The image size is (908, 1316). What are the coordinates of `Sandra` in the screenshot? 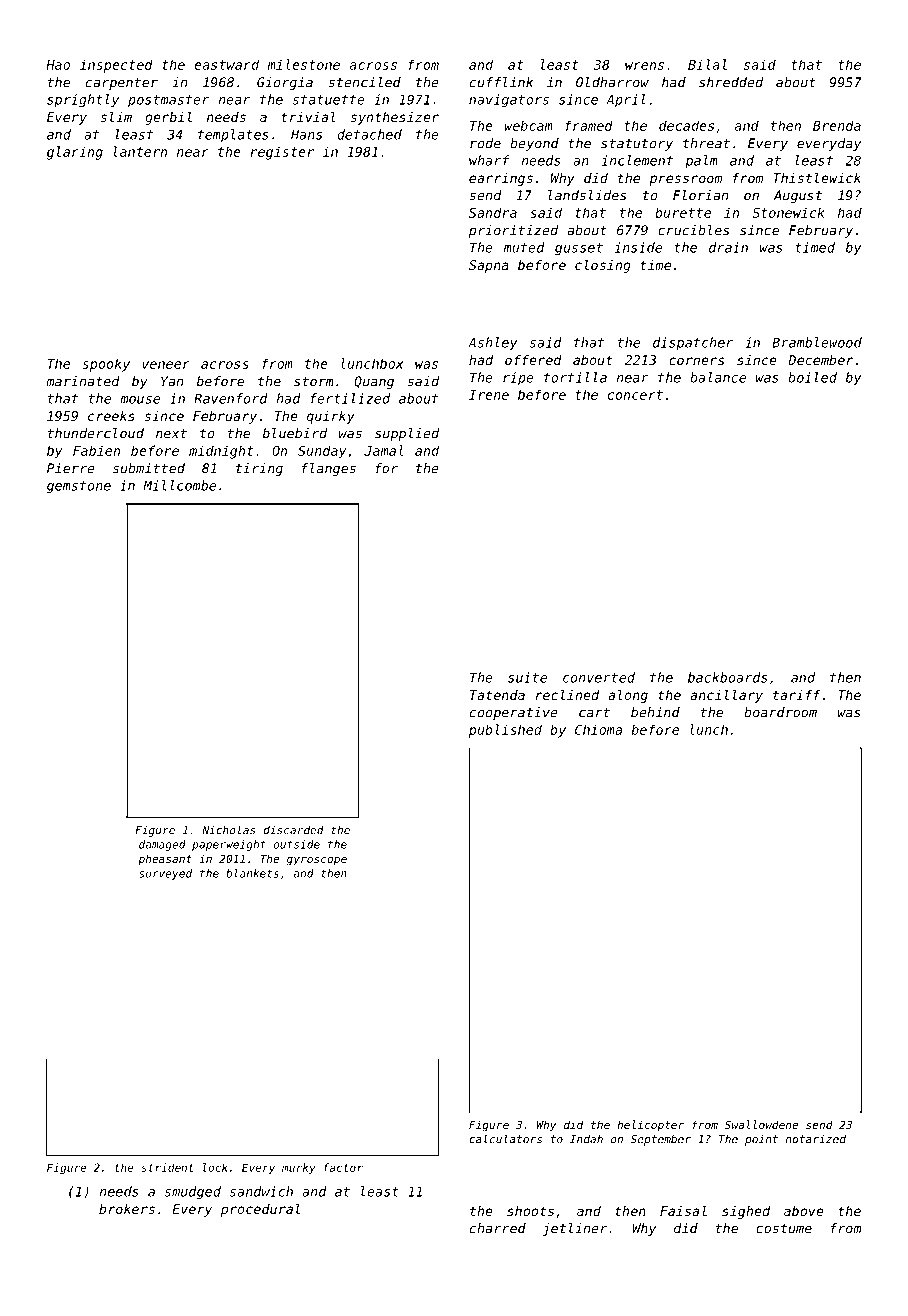 It's located at (493, 212).
